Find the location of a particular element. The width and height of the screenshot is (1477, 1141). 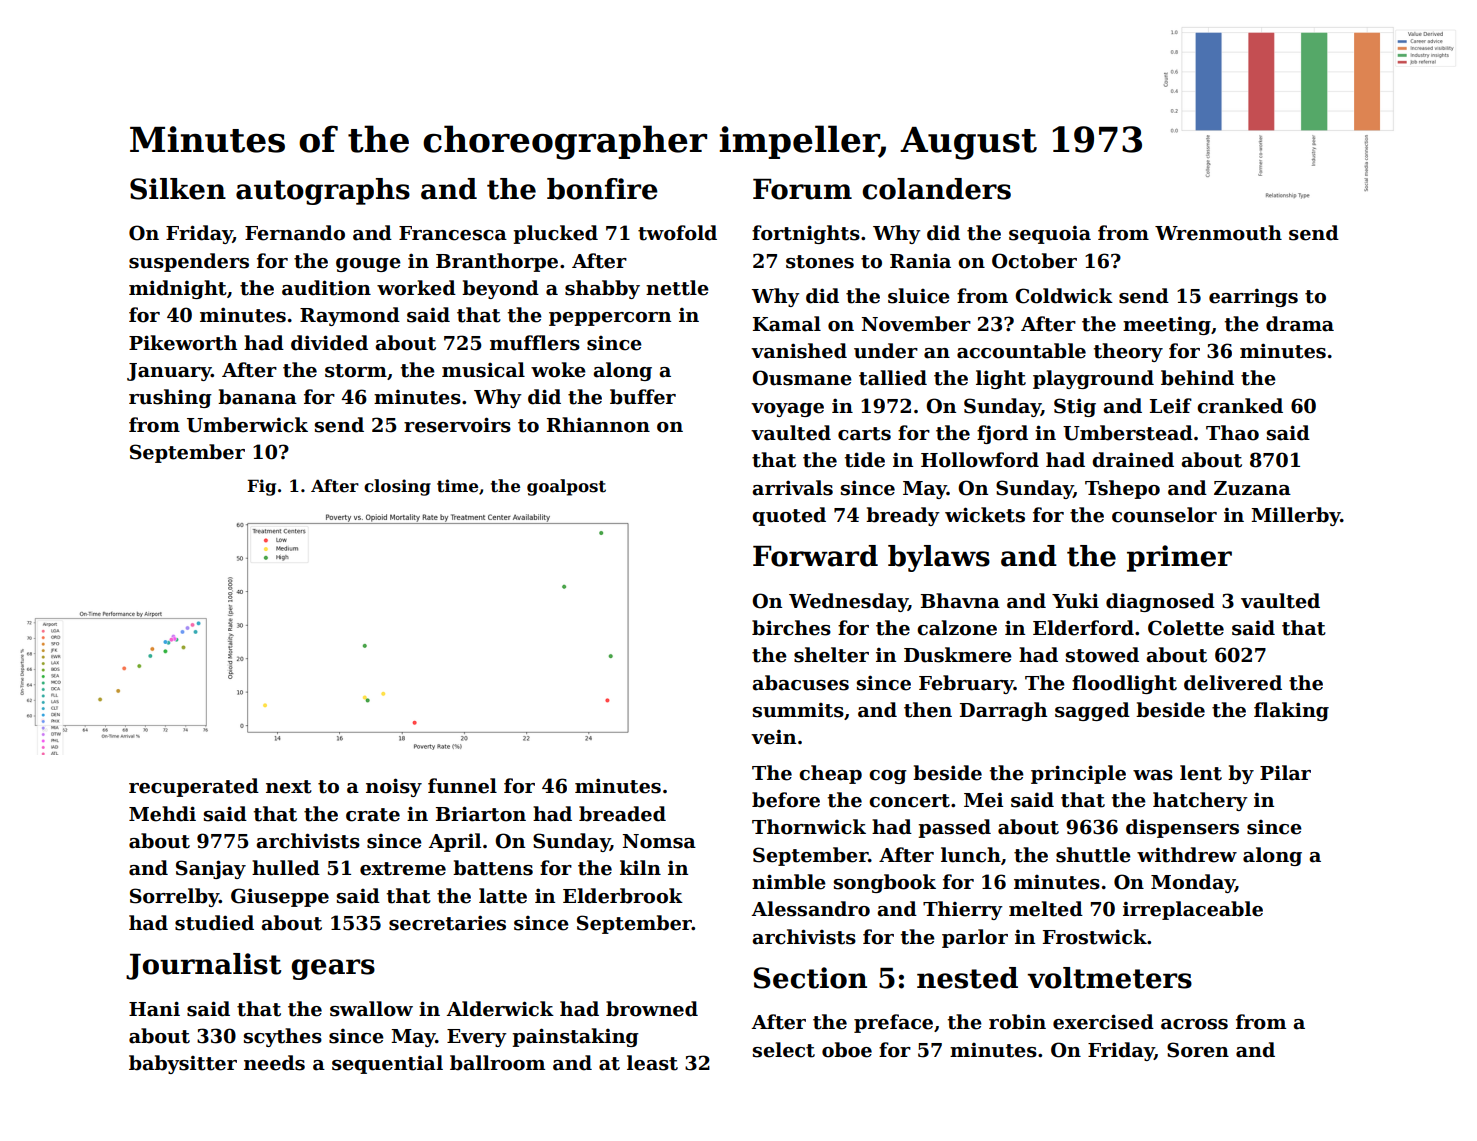

closing is located at coordinates (397, 487).
